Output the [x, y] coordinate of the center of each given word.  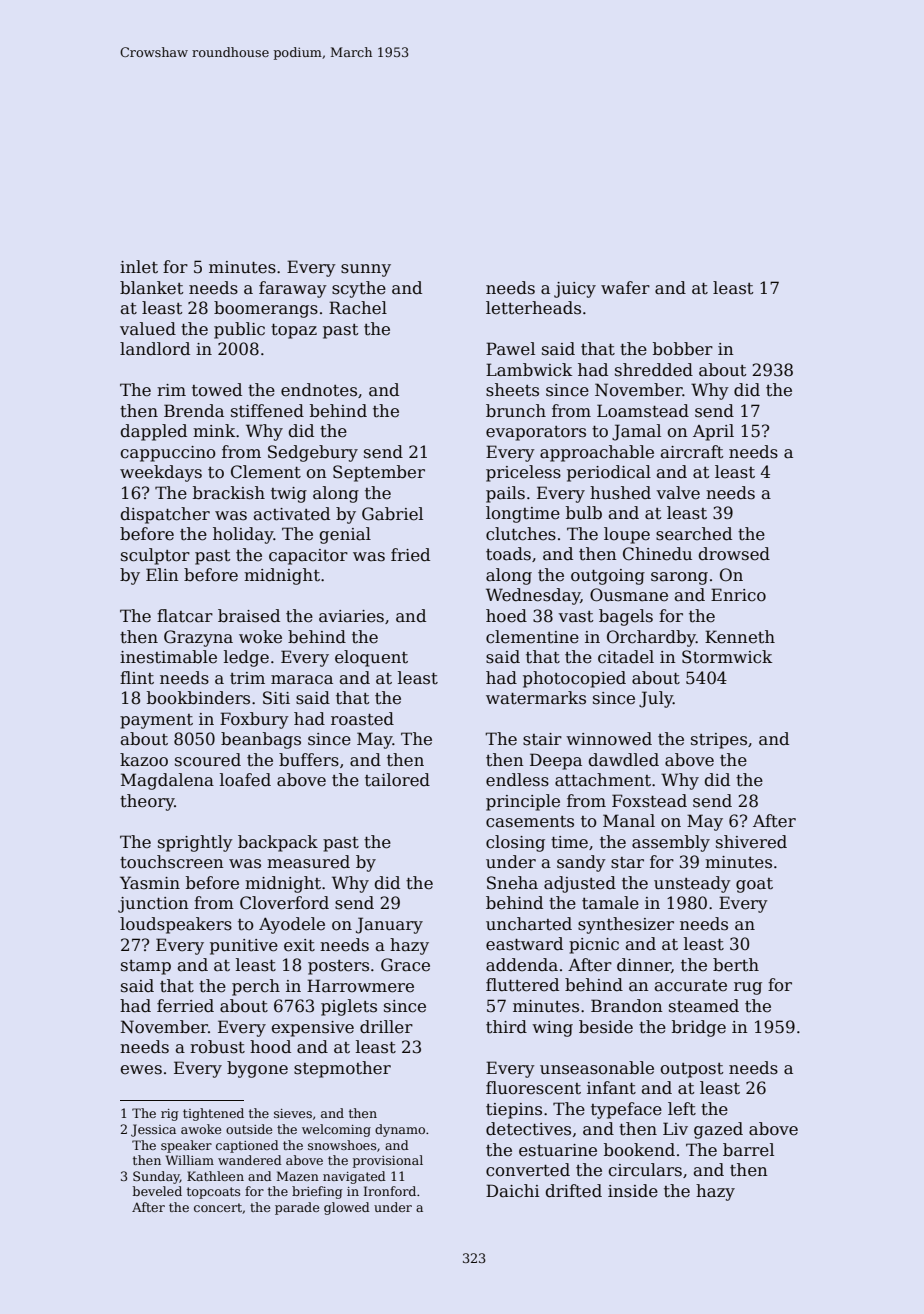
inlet [139, 267]
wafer [625, 288]
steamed [704, 1006]
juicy [575, 290]
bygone [257, 1069]
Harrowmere [360, 986]
